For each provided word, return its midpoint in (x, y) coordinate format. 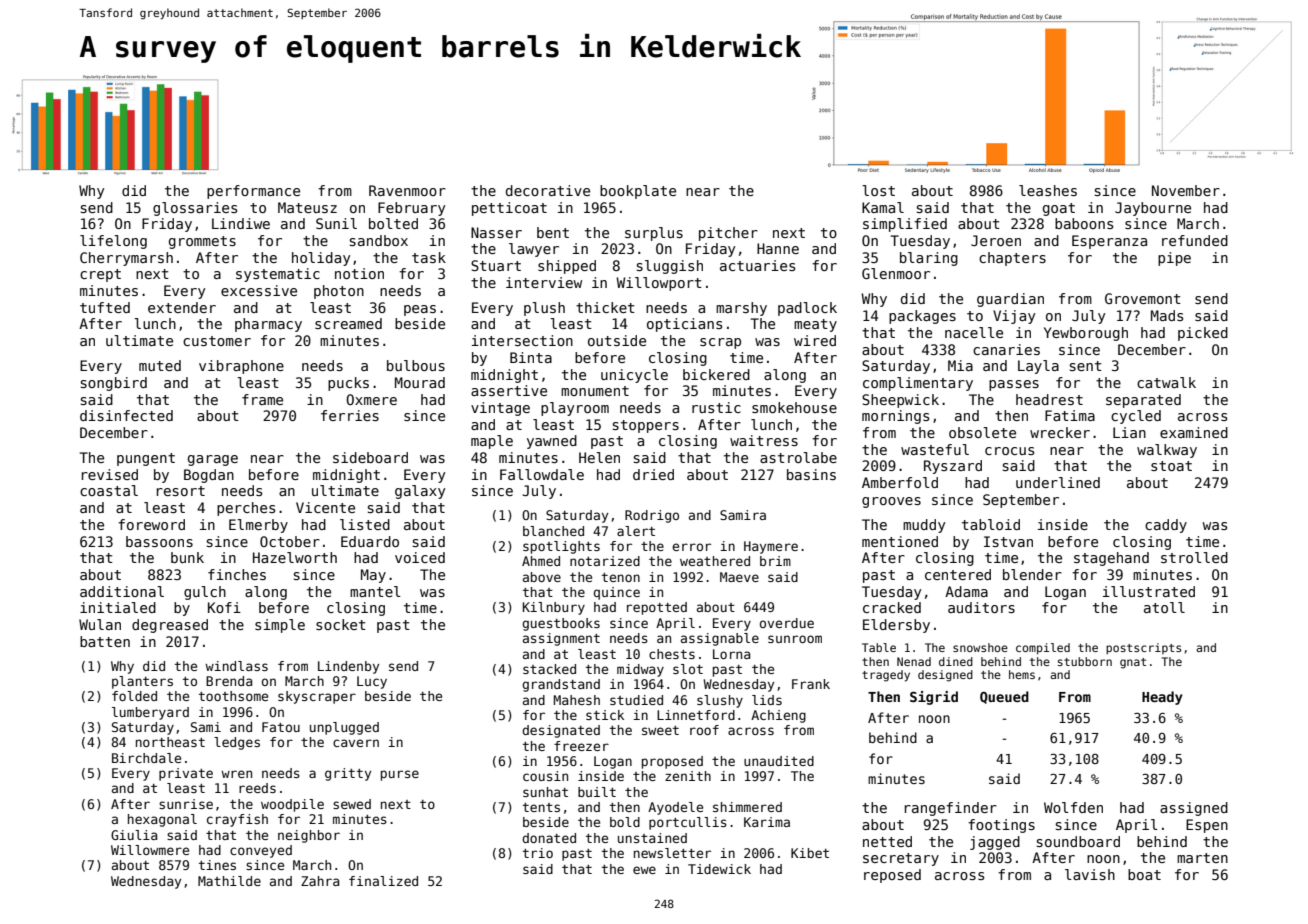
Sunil (336, 223)
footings (1001, 826)
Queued (1004, 697)
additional (122, 591)
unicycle (634, 376)
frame (262, 399)
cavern (356, 743)
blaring (929, 259)
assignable (720, 639)
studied (636, 700)
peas (420, 310)
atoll (1164, 607)
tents (541, 807)
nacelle (974, 332)
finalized (383, 881)
